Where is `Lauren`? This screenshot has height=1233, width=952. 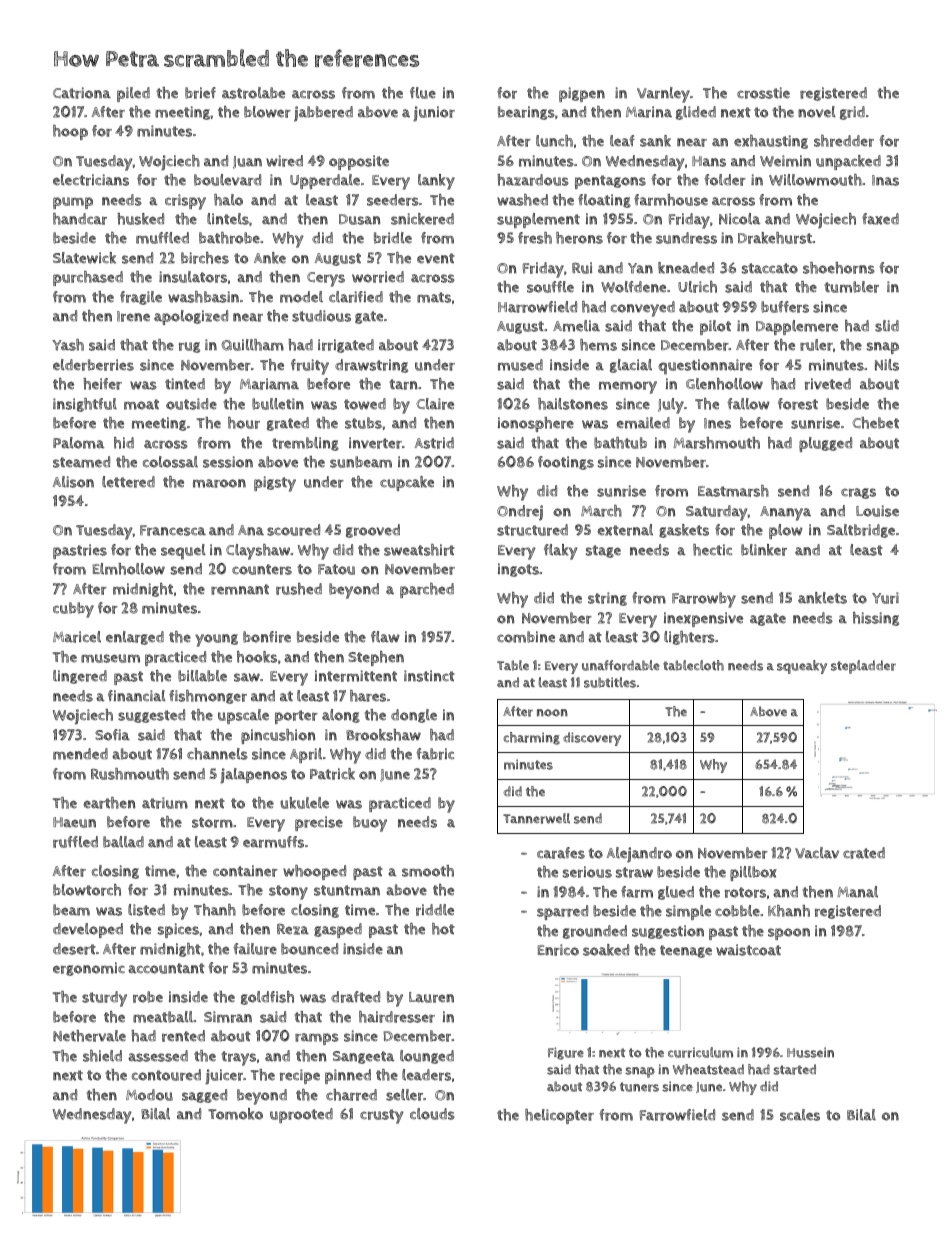 Lauren is located at coordinates (431, 997).
